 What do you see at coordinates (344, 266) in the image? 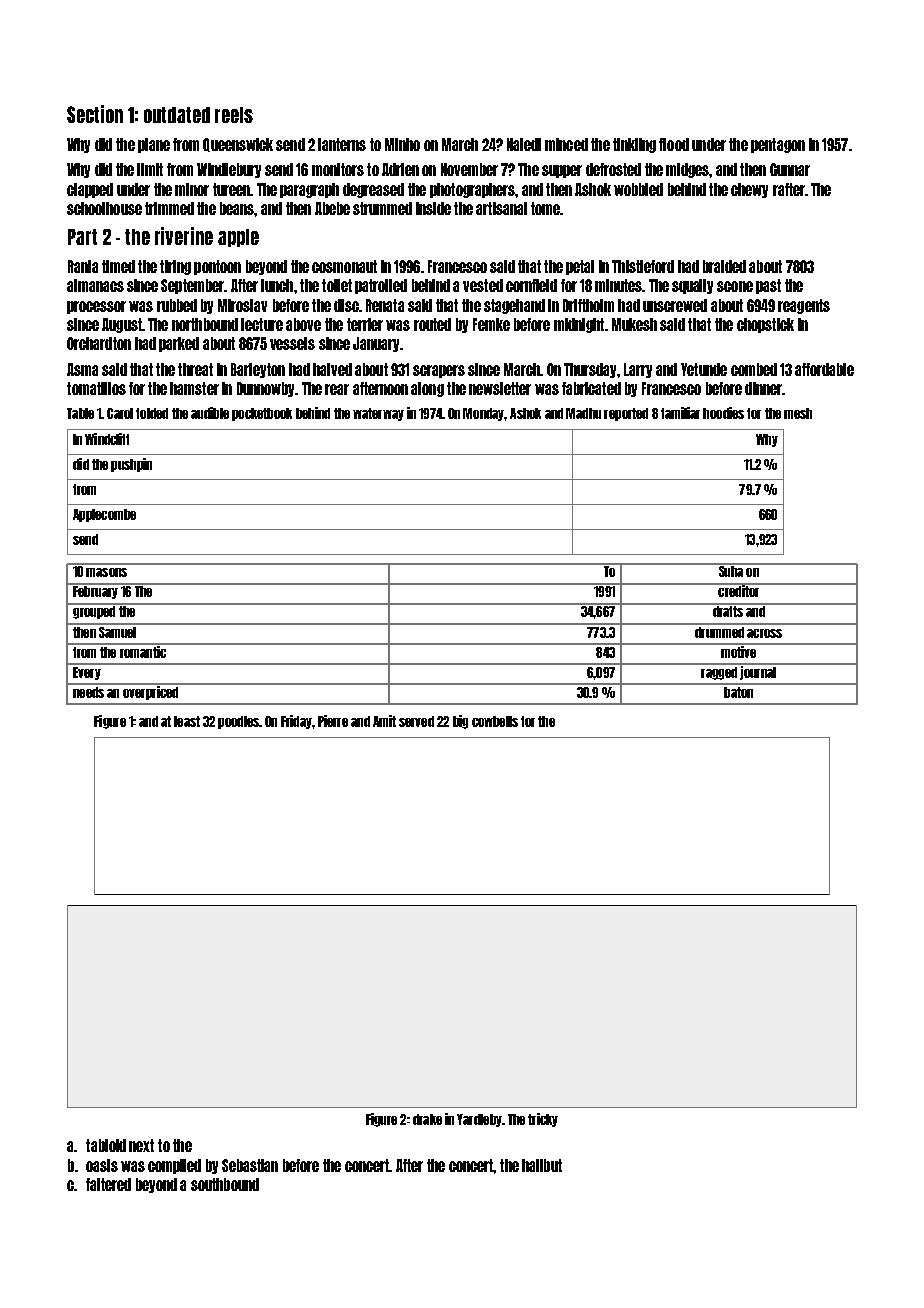
I see `cosmonaut` at bounding box center [344, 266].
